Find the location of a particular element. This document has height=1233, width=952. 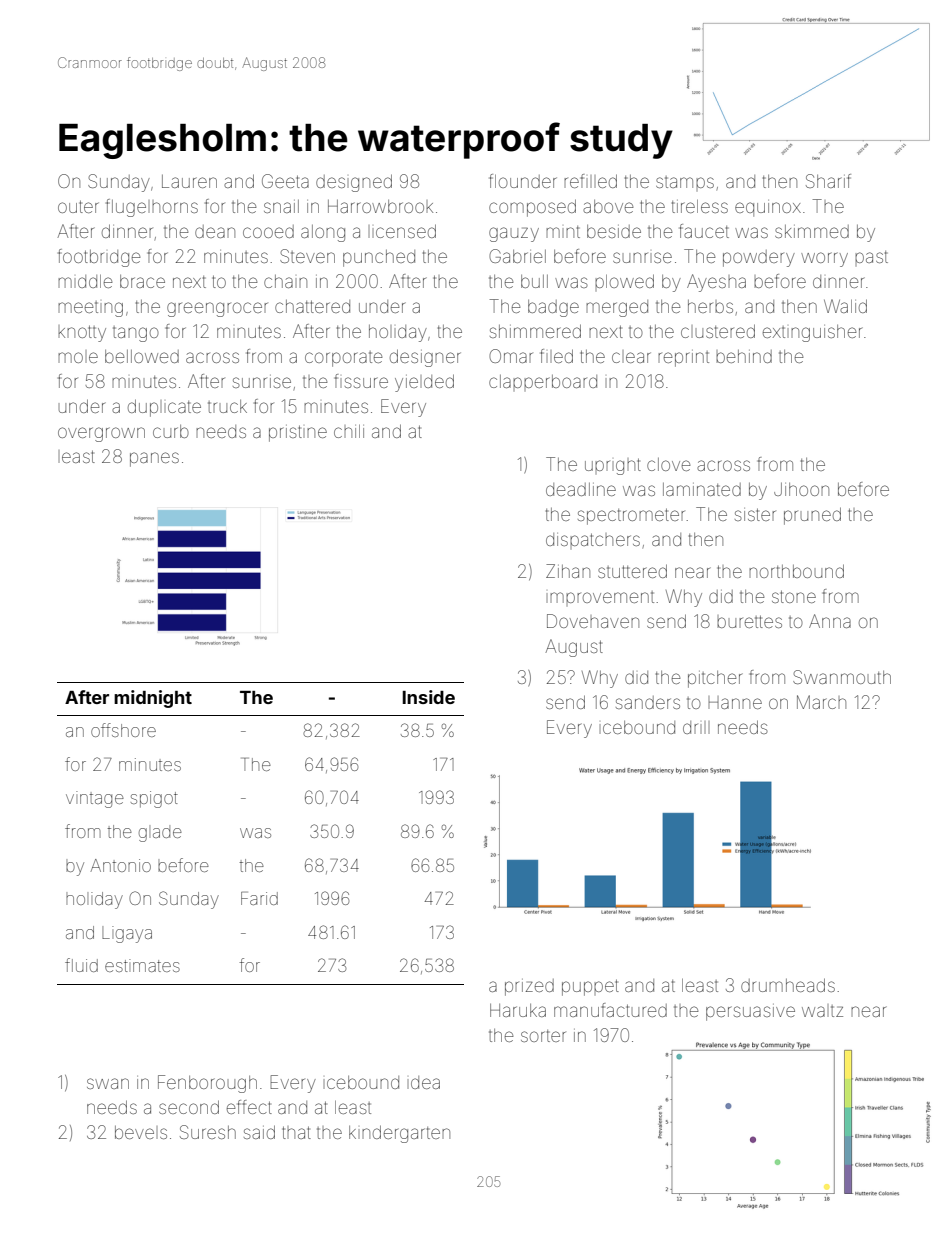

midnight is located at coordinates (153, 699).
